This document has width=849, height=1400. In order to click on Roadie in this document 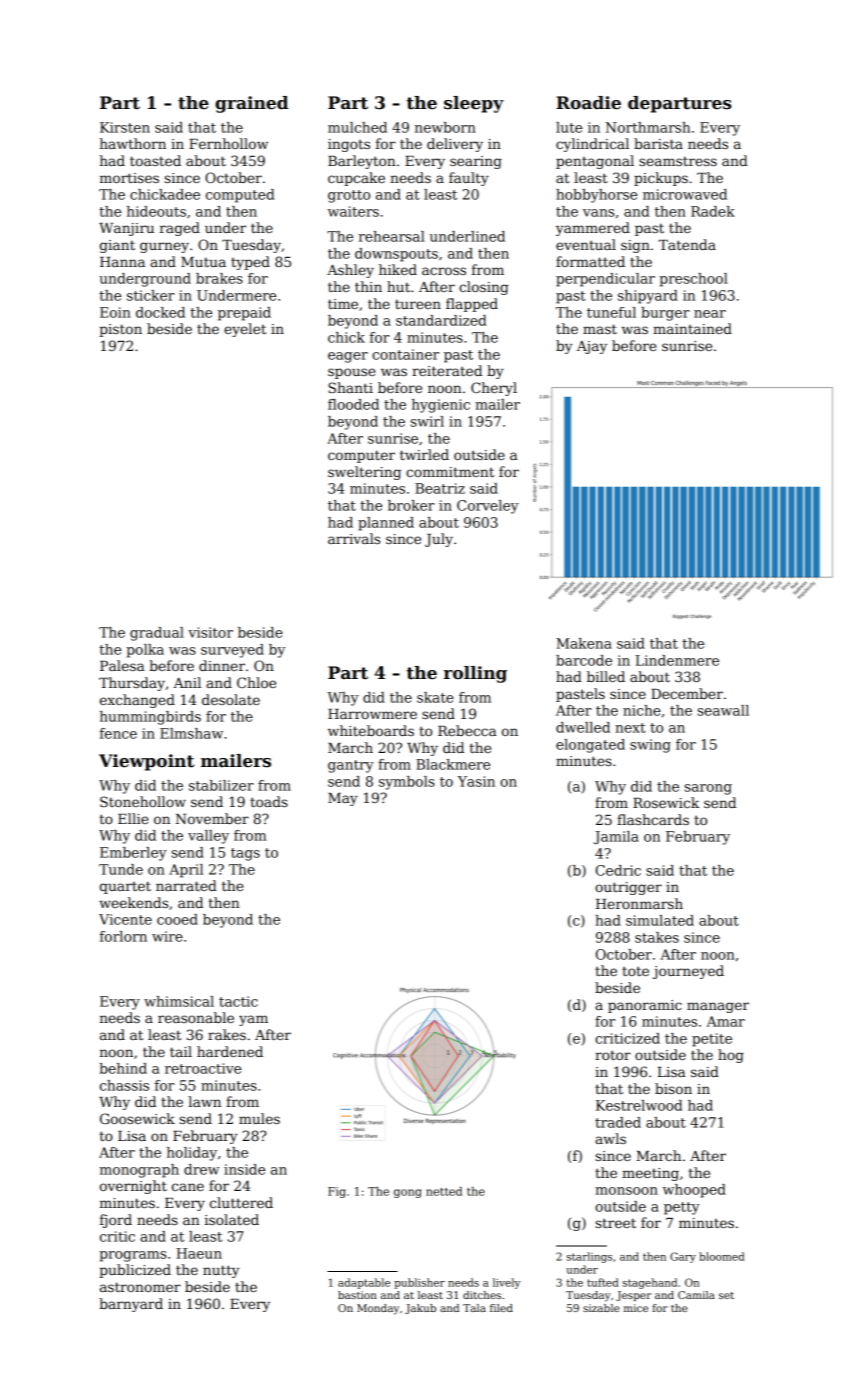, I will do `click(588, 103)`.
